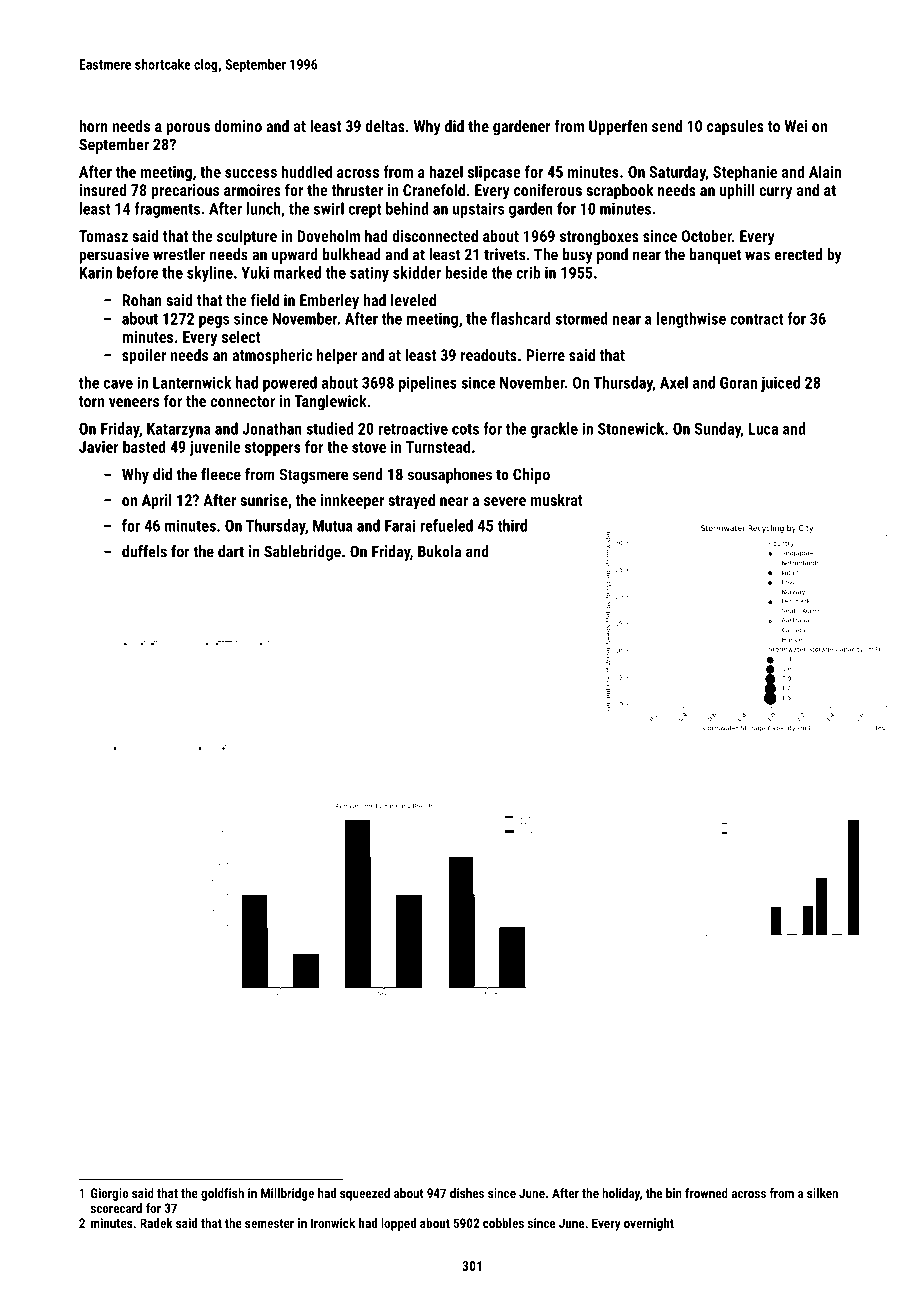  I want to click on Radek, so click(156, 1223).
